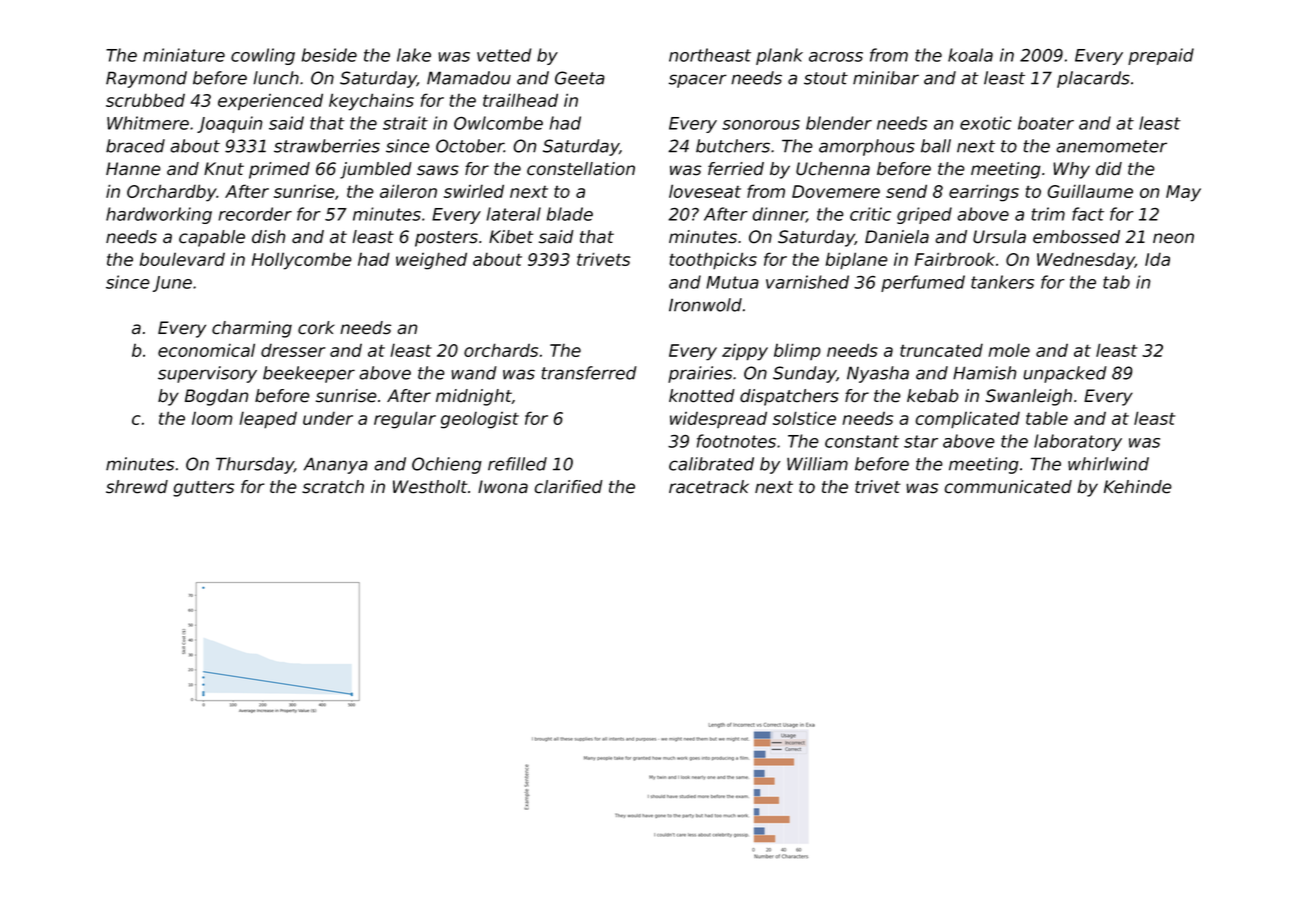  I want to click on dinner, so click(779, 215).
